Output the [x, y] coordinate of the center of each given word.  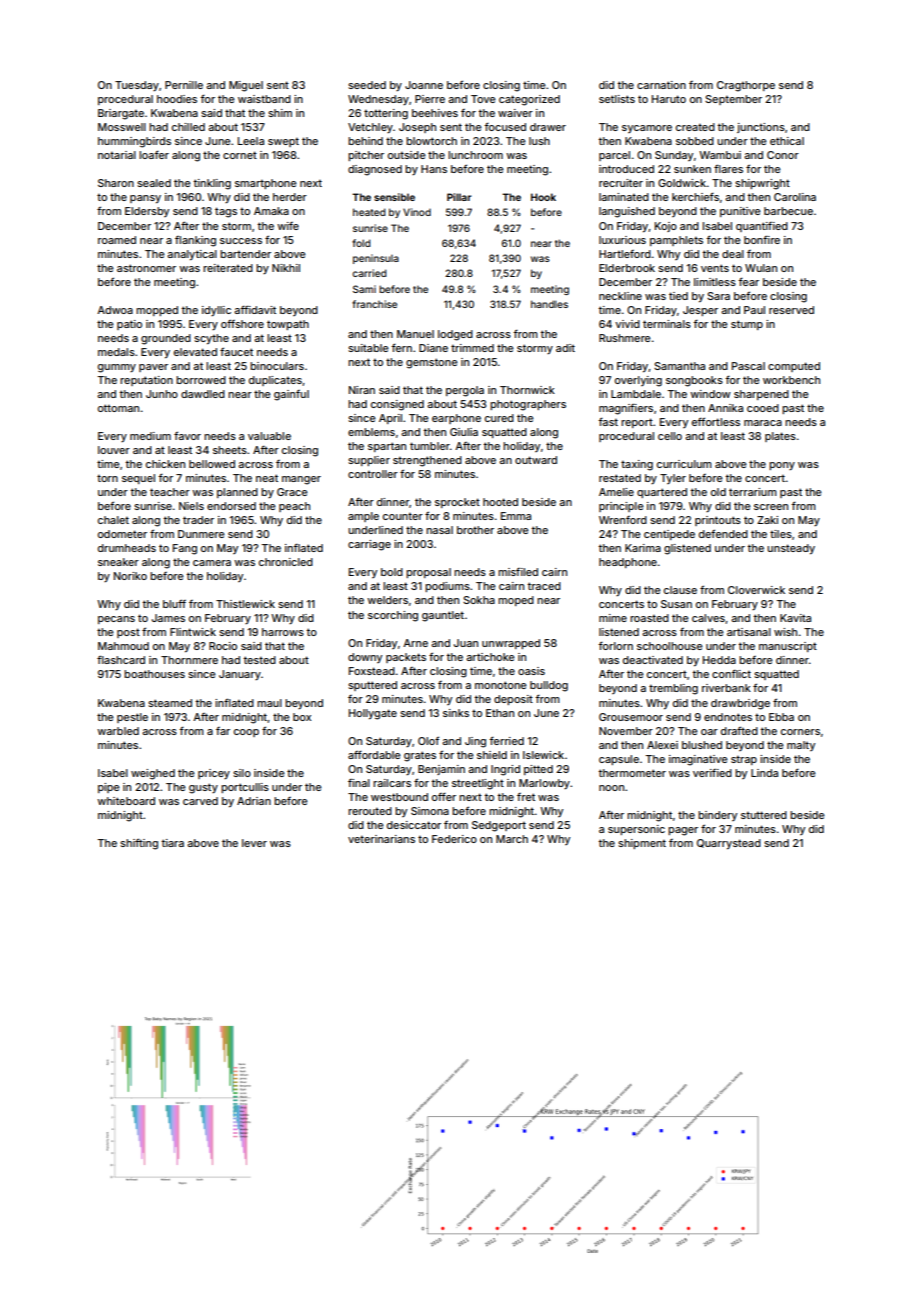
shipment [642, 844]
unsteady [791, 549]
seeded [367, 85]
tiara [172, 843]
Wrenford [623, 520]
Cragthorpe [746, 86]
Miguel [246, 86]
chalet [113, 520]
